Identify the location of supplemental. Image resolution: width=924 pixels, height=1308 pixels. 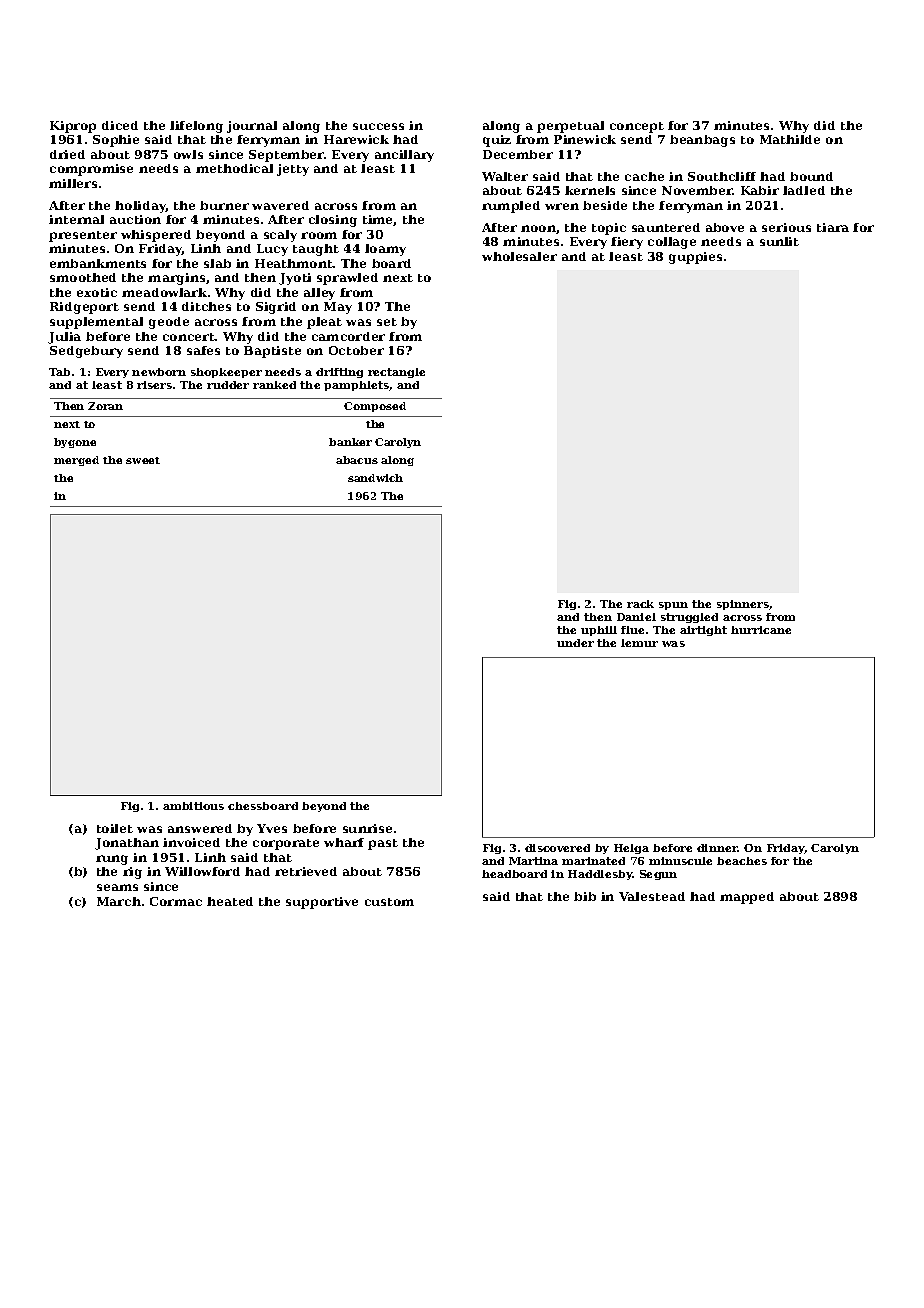
(96, 323).
